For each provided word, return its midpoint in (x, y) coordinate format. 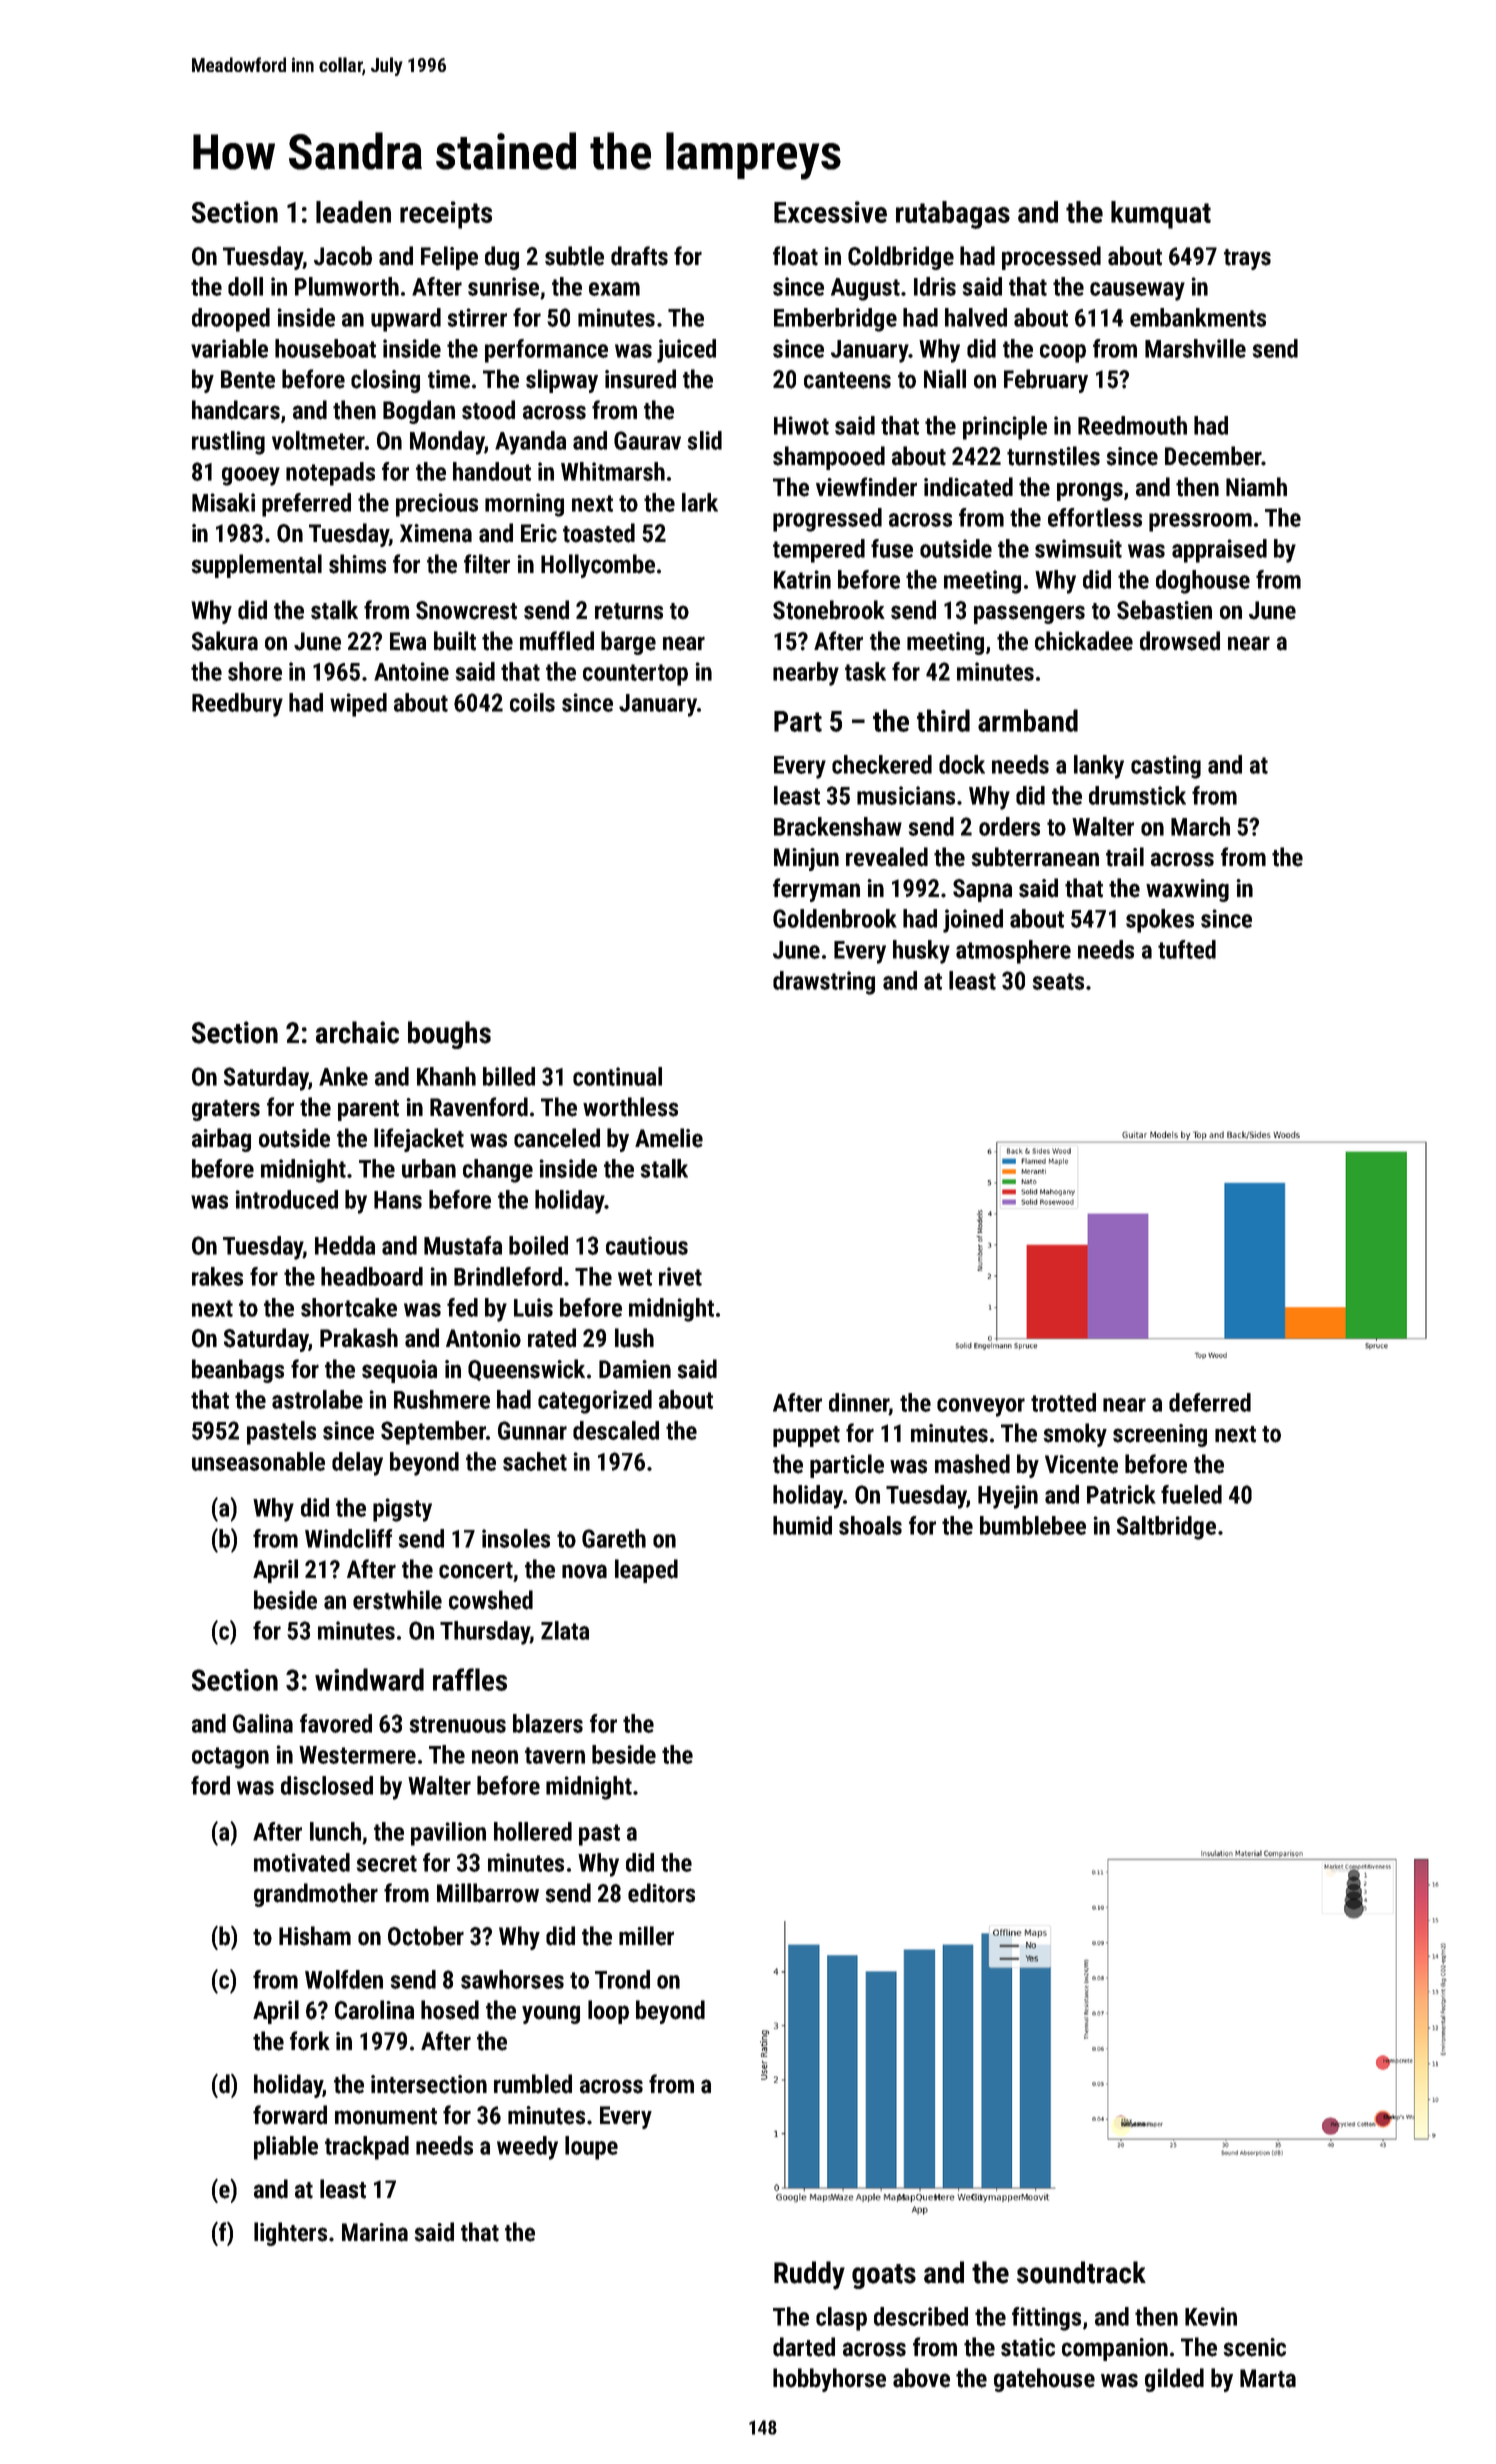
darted (804, 2347)
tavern (555, 1755)
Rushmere (442, 1399)
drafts (639, 256)
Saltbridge (1166, 1528)
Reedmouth (1132, 425)
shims (357, 564)
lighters (290, 2234)
